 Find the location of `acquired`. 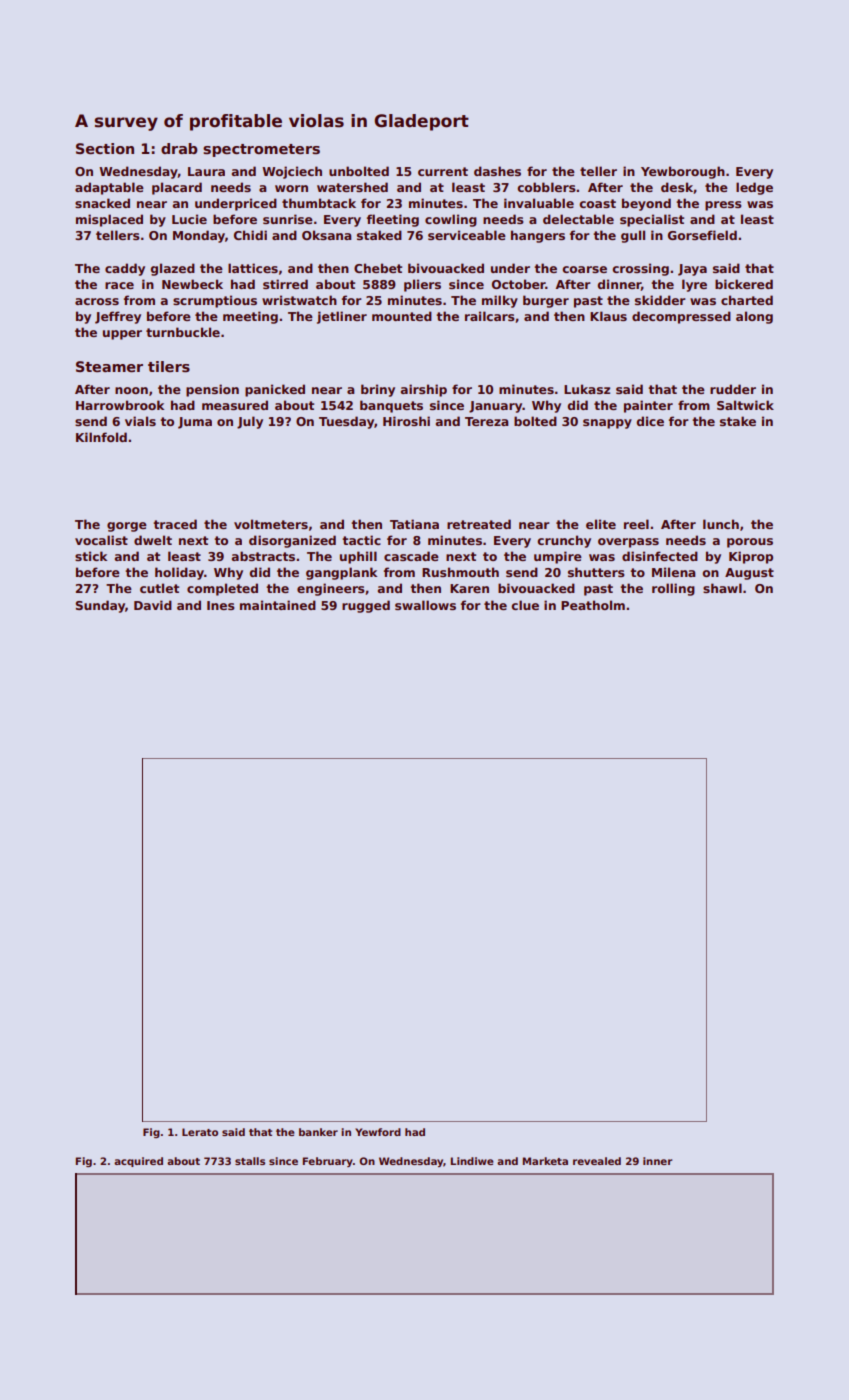

acquired is located at coordinates (138, 1162).
